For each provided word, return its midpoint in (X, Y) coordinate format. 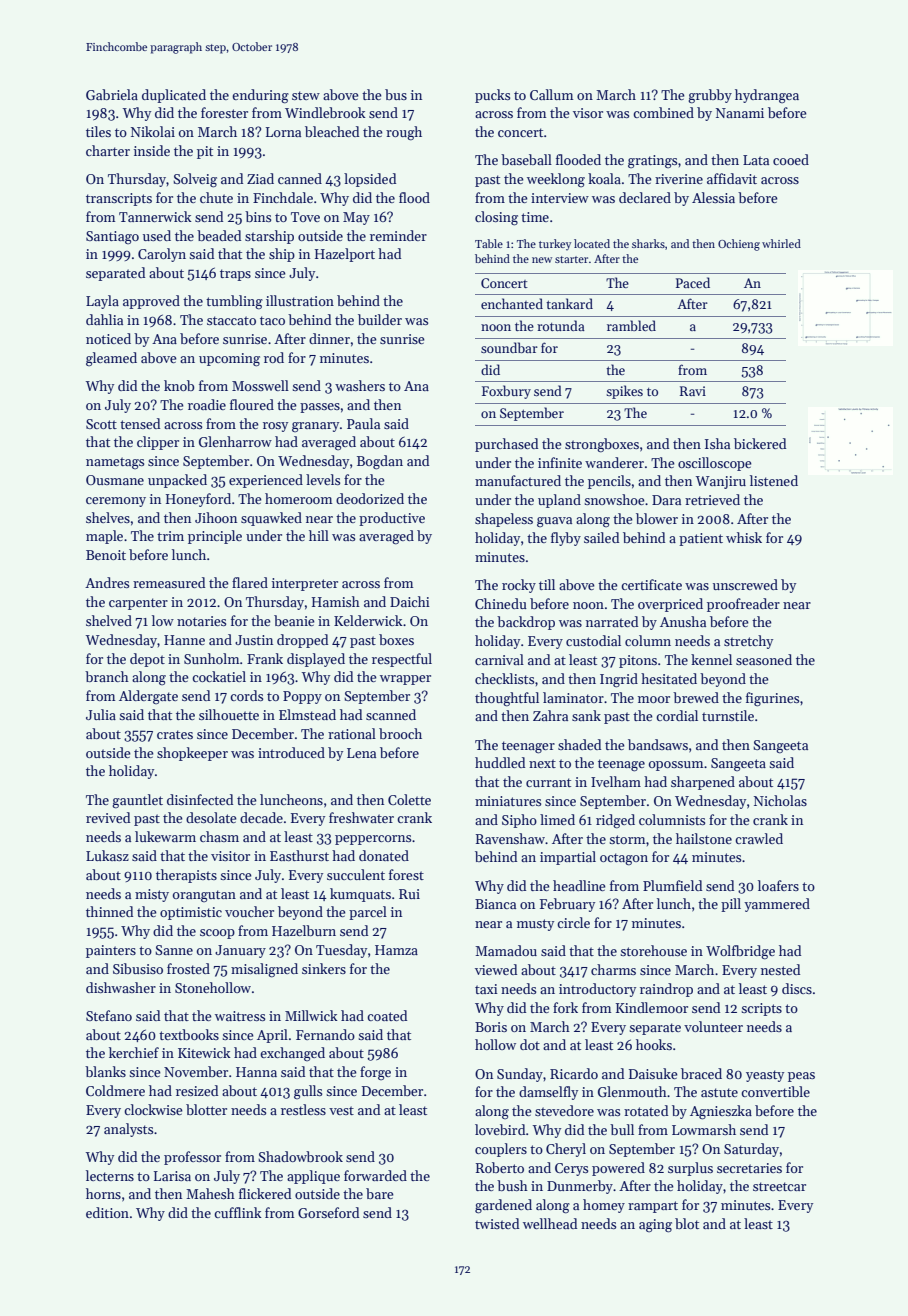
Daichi (410, 601)
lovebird (500, 1129)
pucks (492, 96)
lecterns (110, 1175)
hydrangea (767, 96)
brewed (696, 697)
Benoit (106, 555)
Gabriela (112, 94)
